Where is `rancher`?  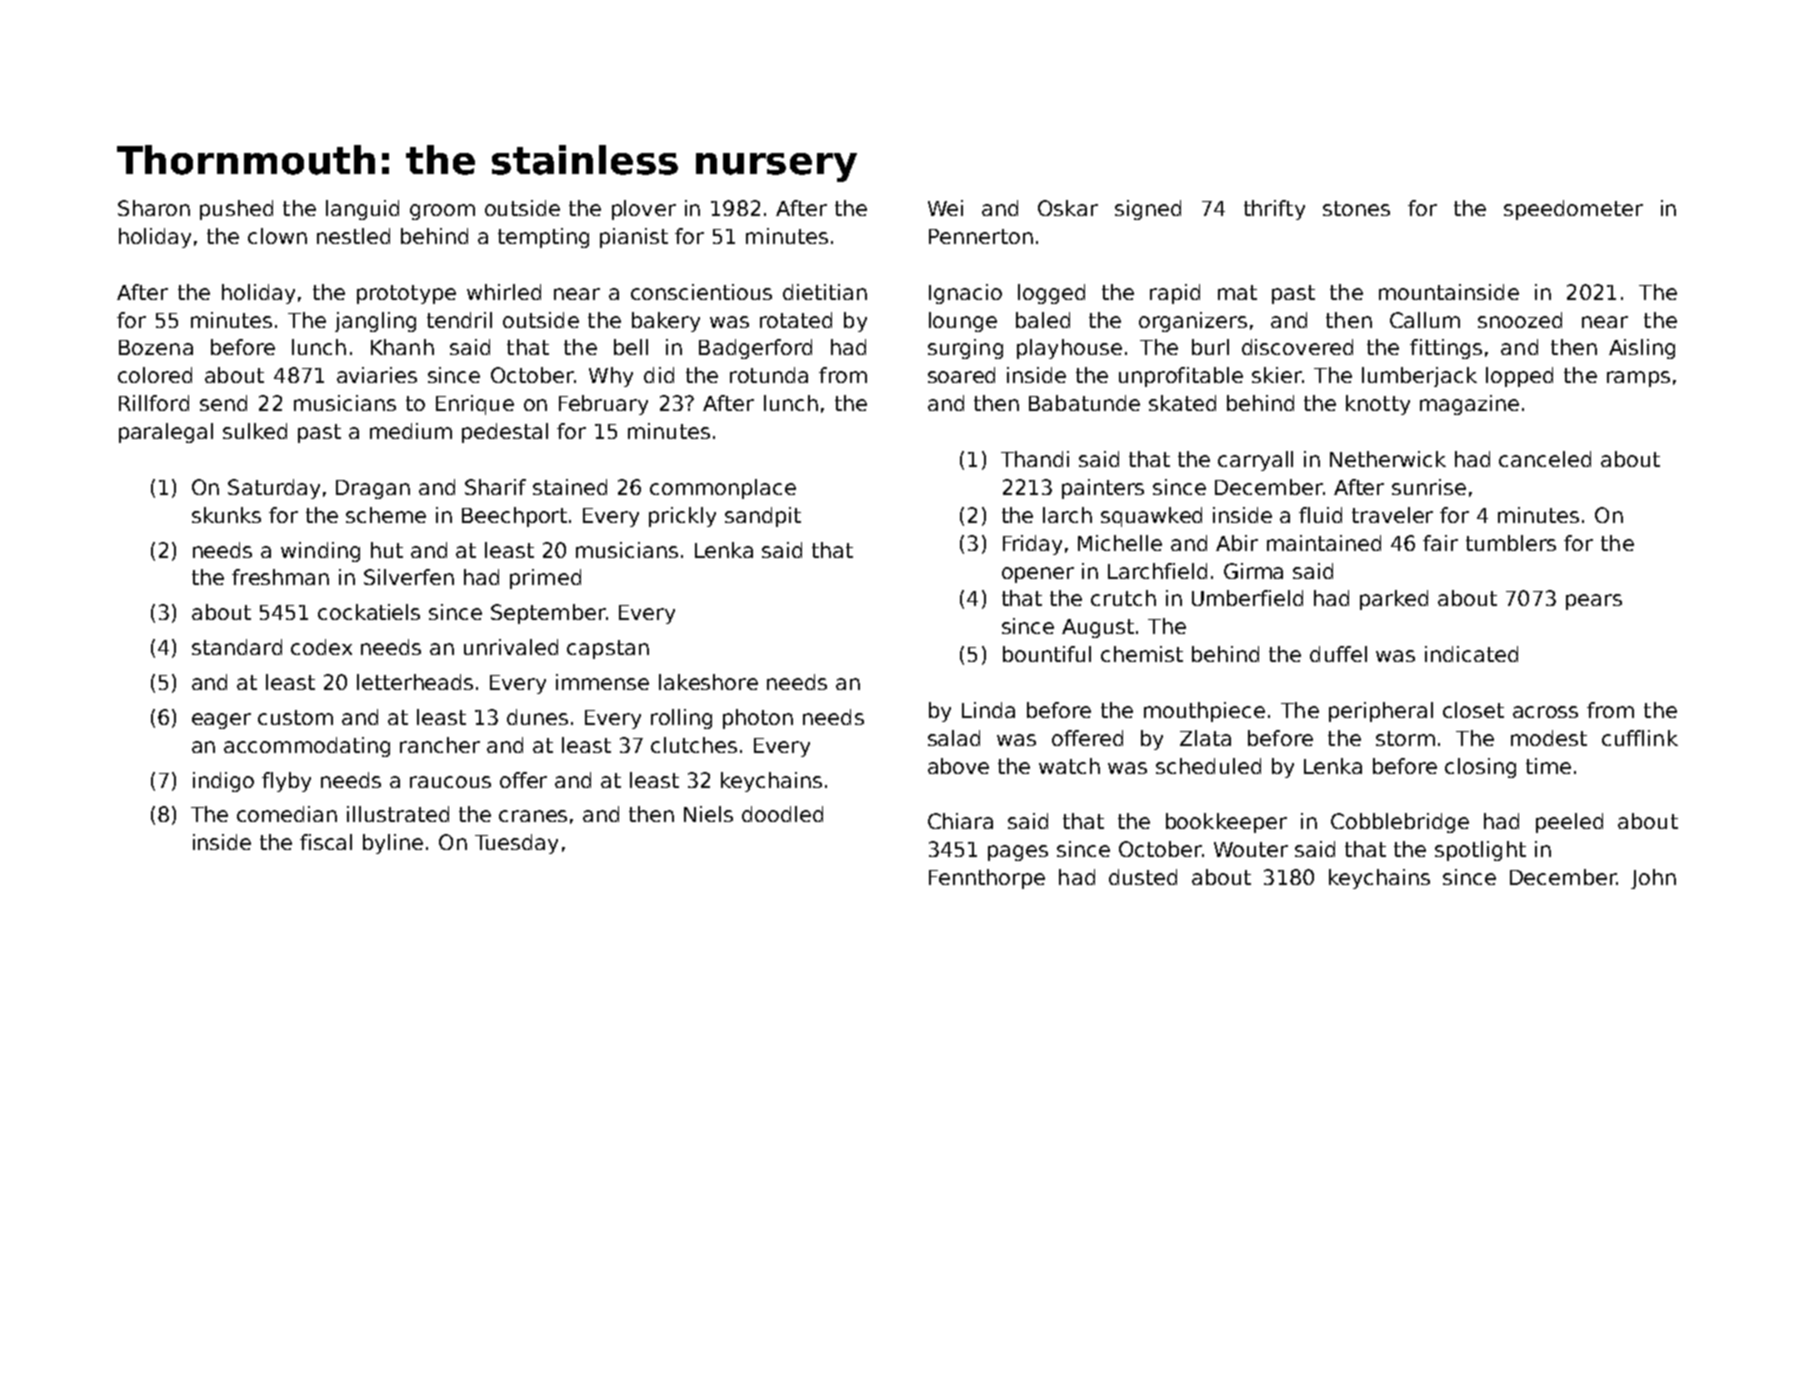
rancher is located at coordinates (440, 745).
